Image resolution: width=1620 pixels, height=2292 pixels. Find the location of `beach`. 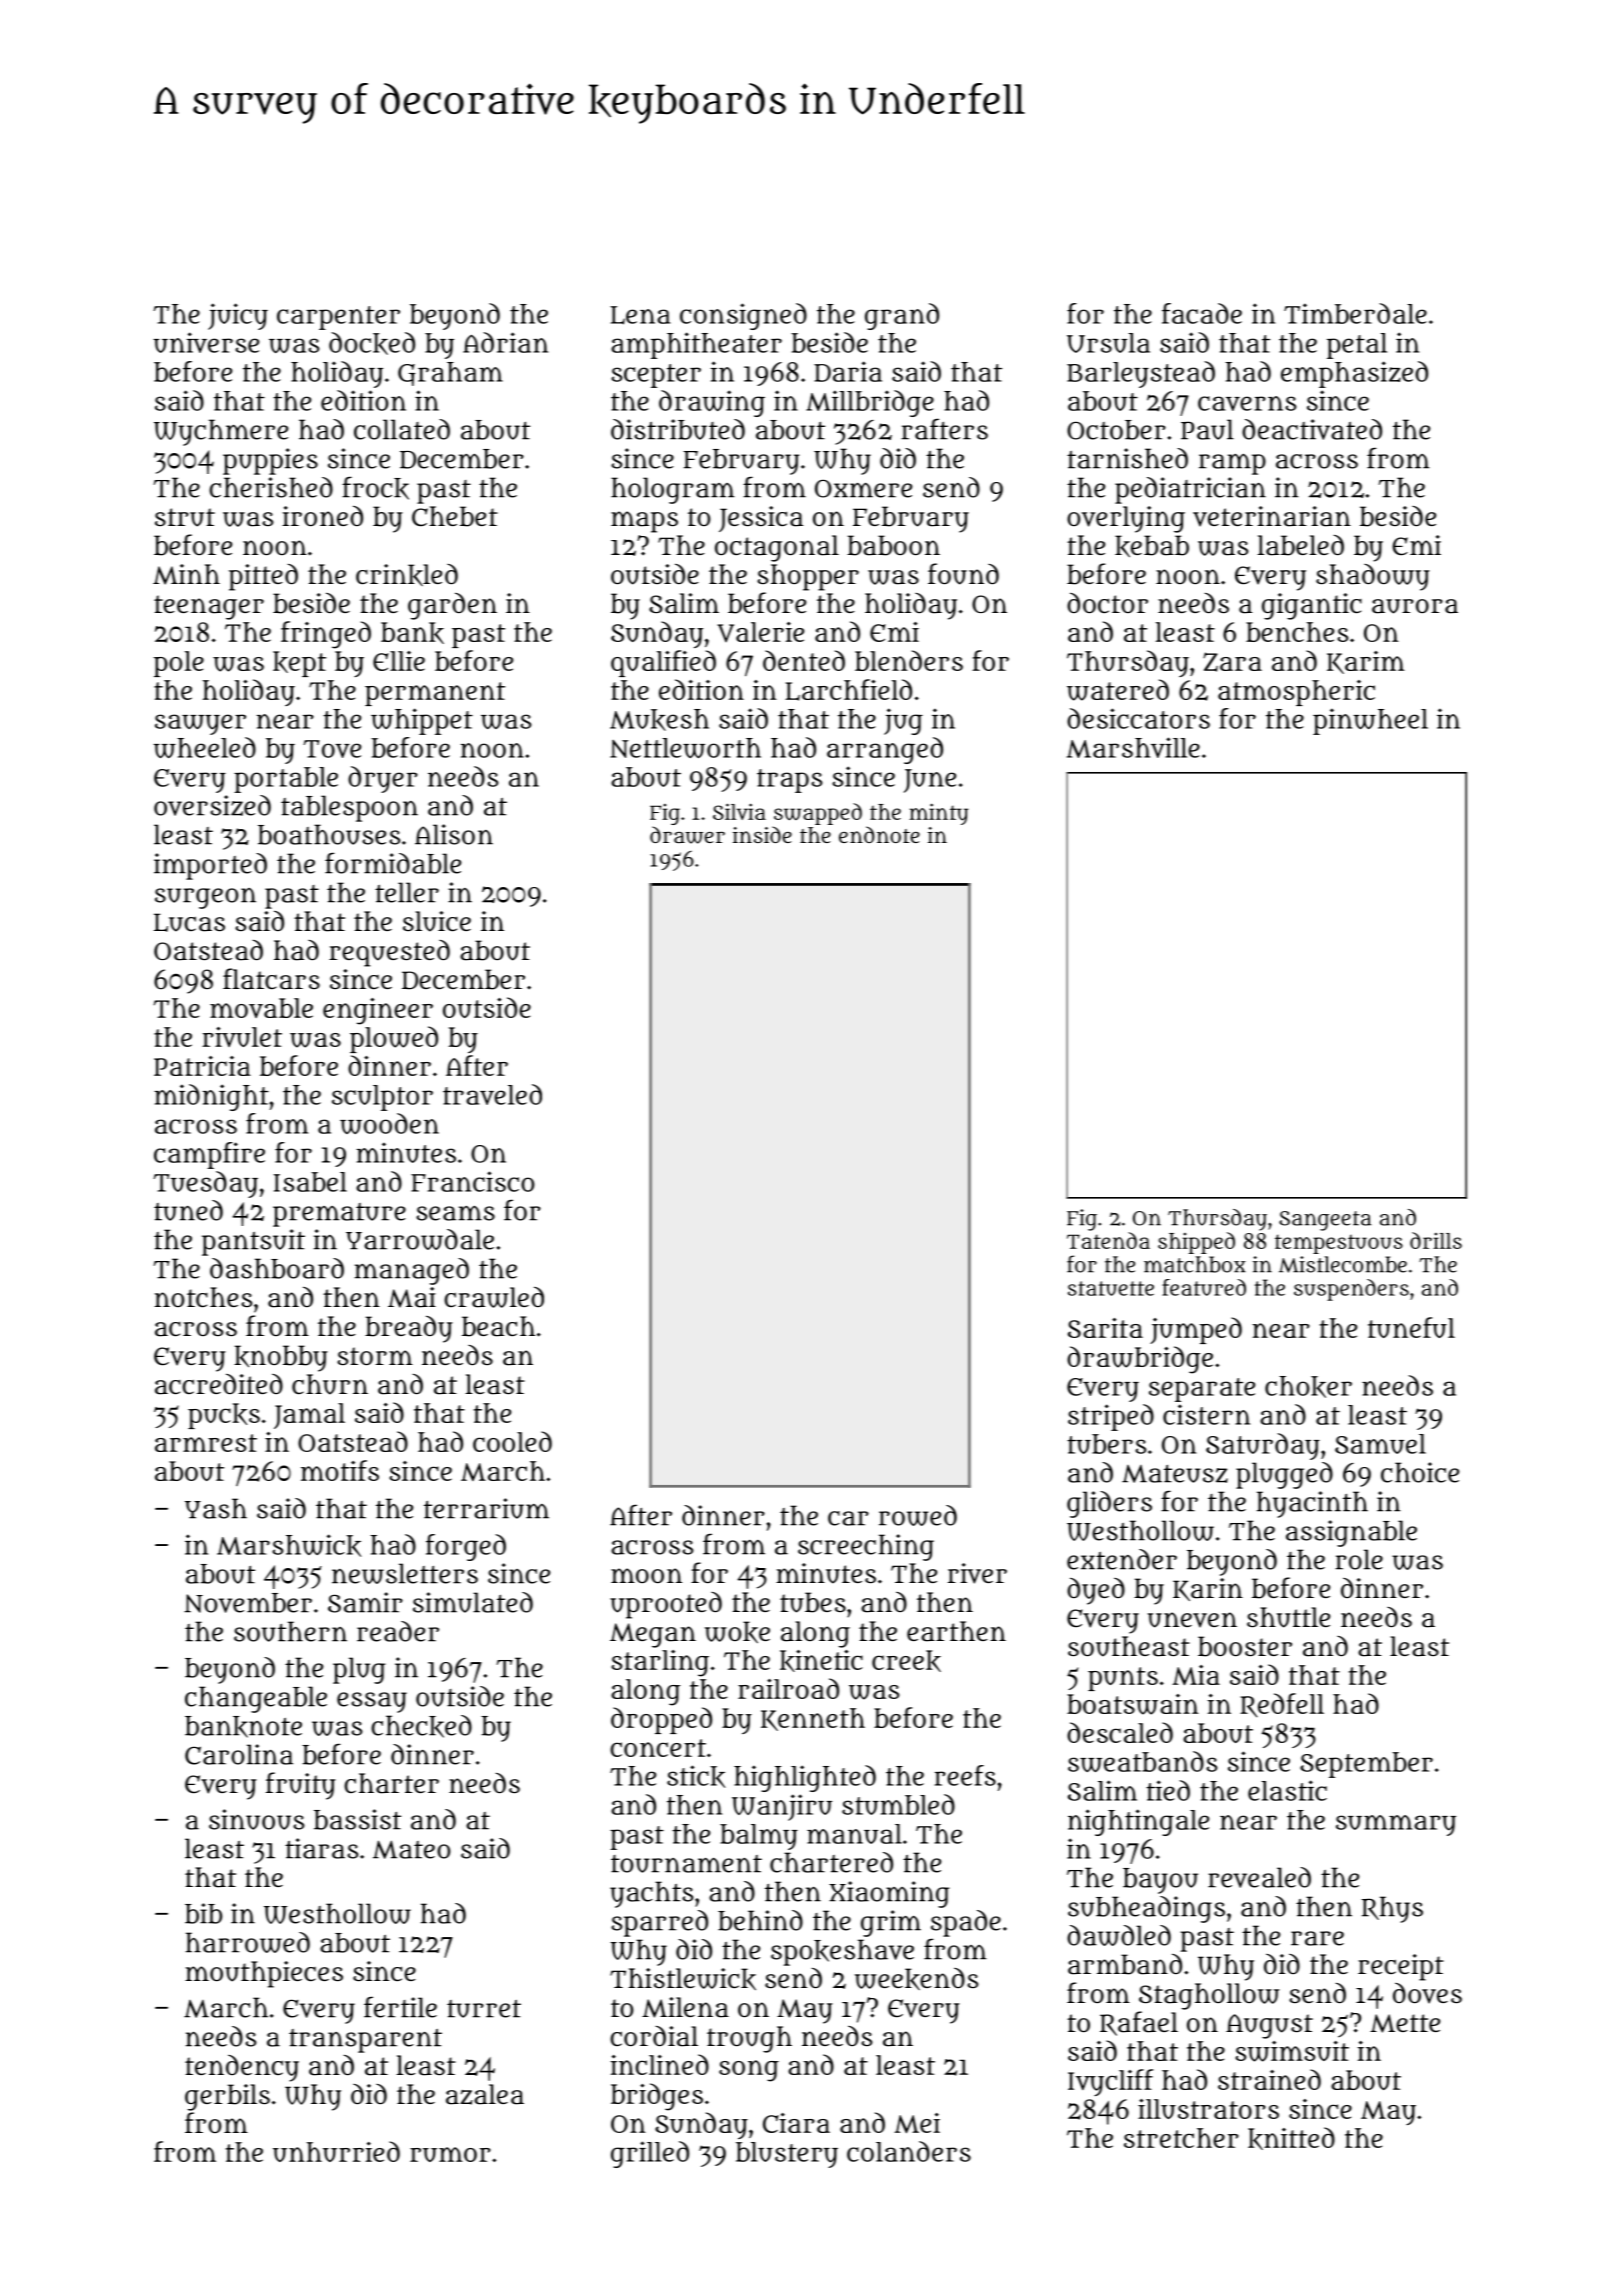

beach is located at coordinates (498, 1326).
